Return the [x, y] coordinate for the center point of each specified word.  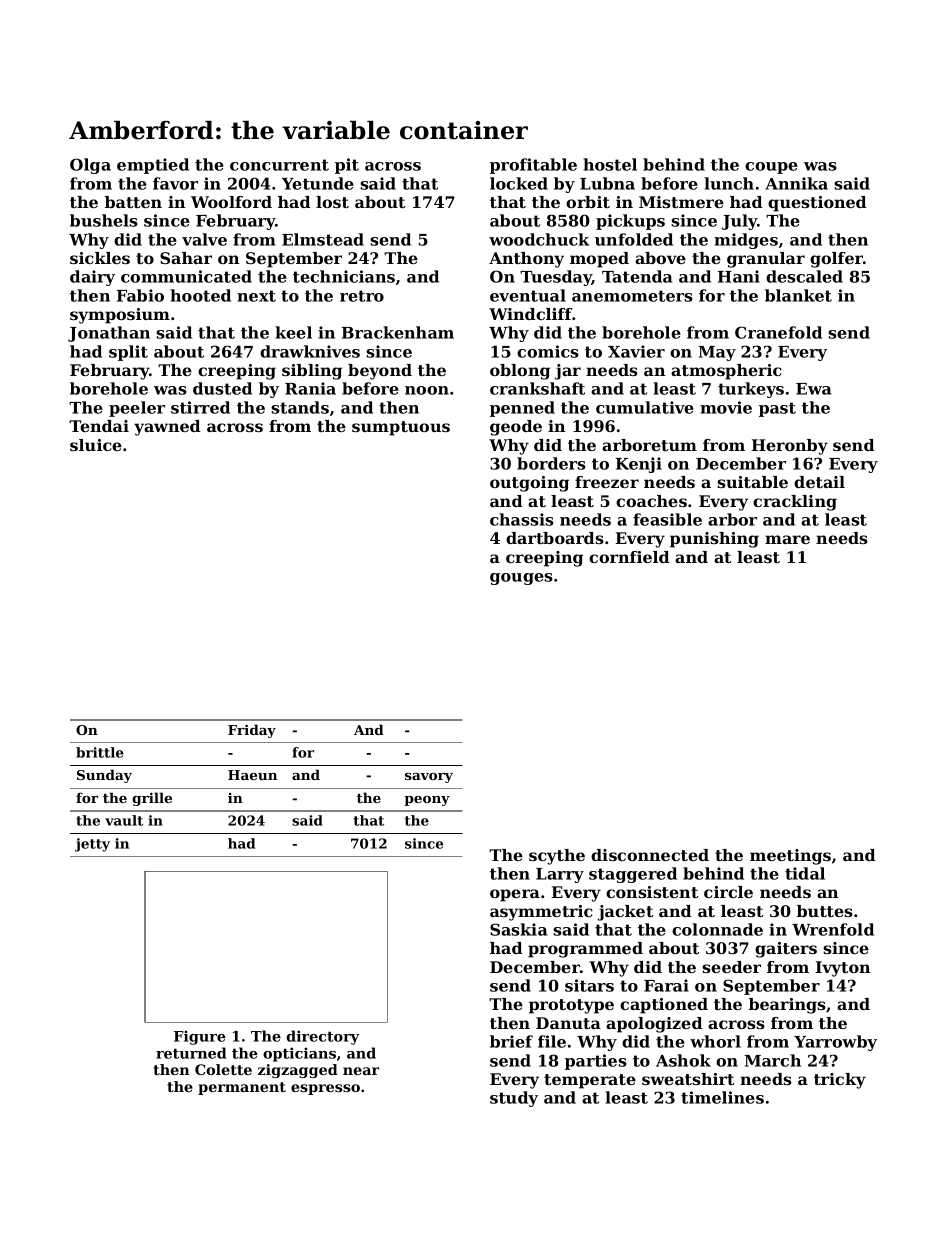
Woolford [231, 202]
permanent [242, 1088]
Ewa [813, 389]
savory [429, 778]
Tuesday [556, 278]
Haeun [252, 775]
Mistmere [681, 202]
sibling [312, 372]
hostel [610, 164]
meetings [790, 857]
